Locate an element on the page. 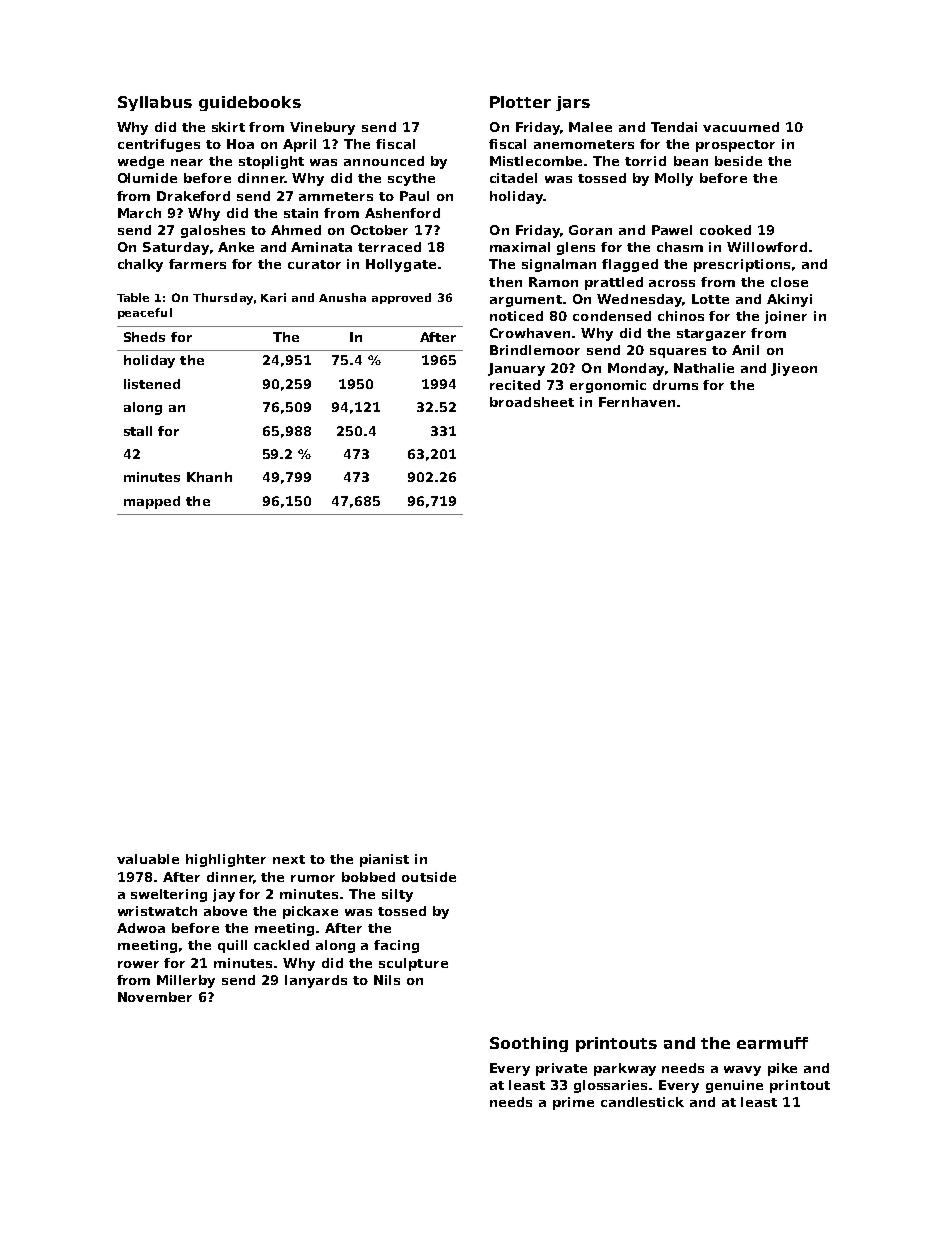 Image resolution: width=952 pixels, height=1233 pixels. highlighter is located at coordinates (226, 860).
